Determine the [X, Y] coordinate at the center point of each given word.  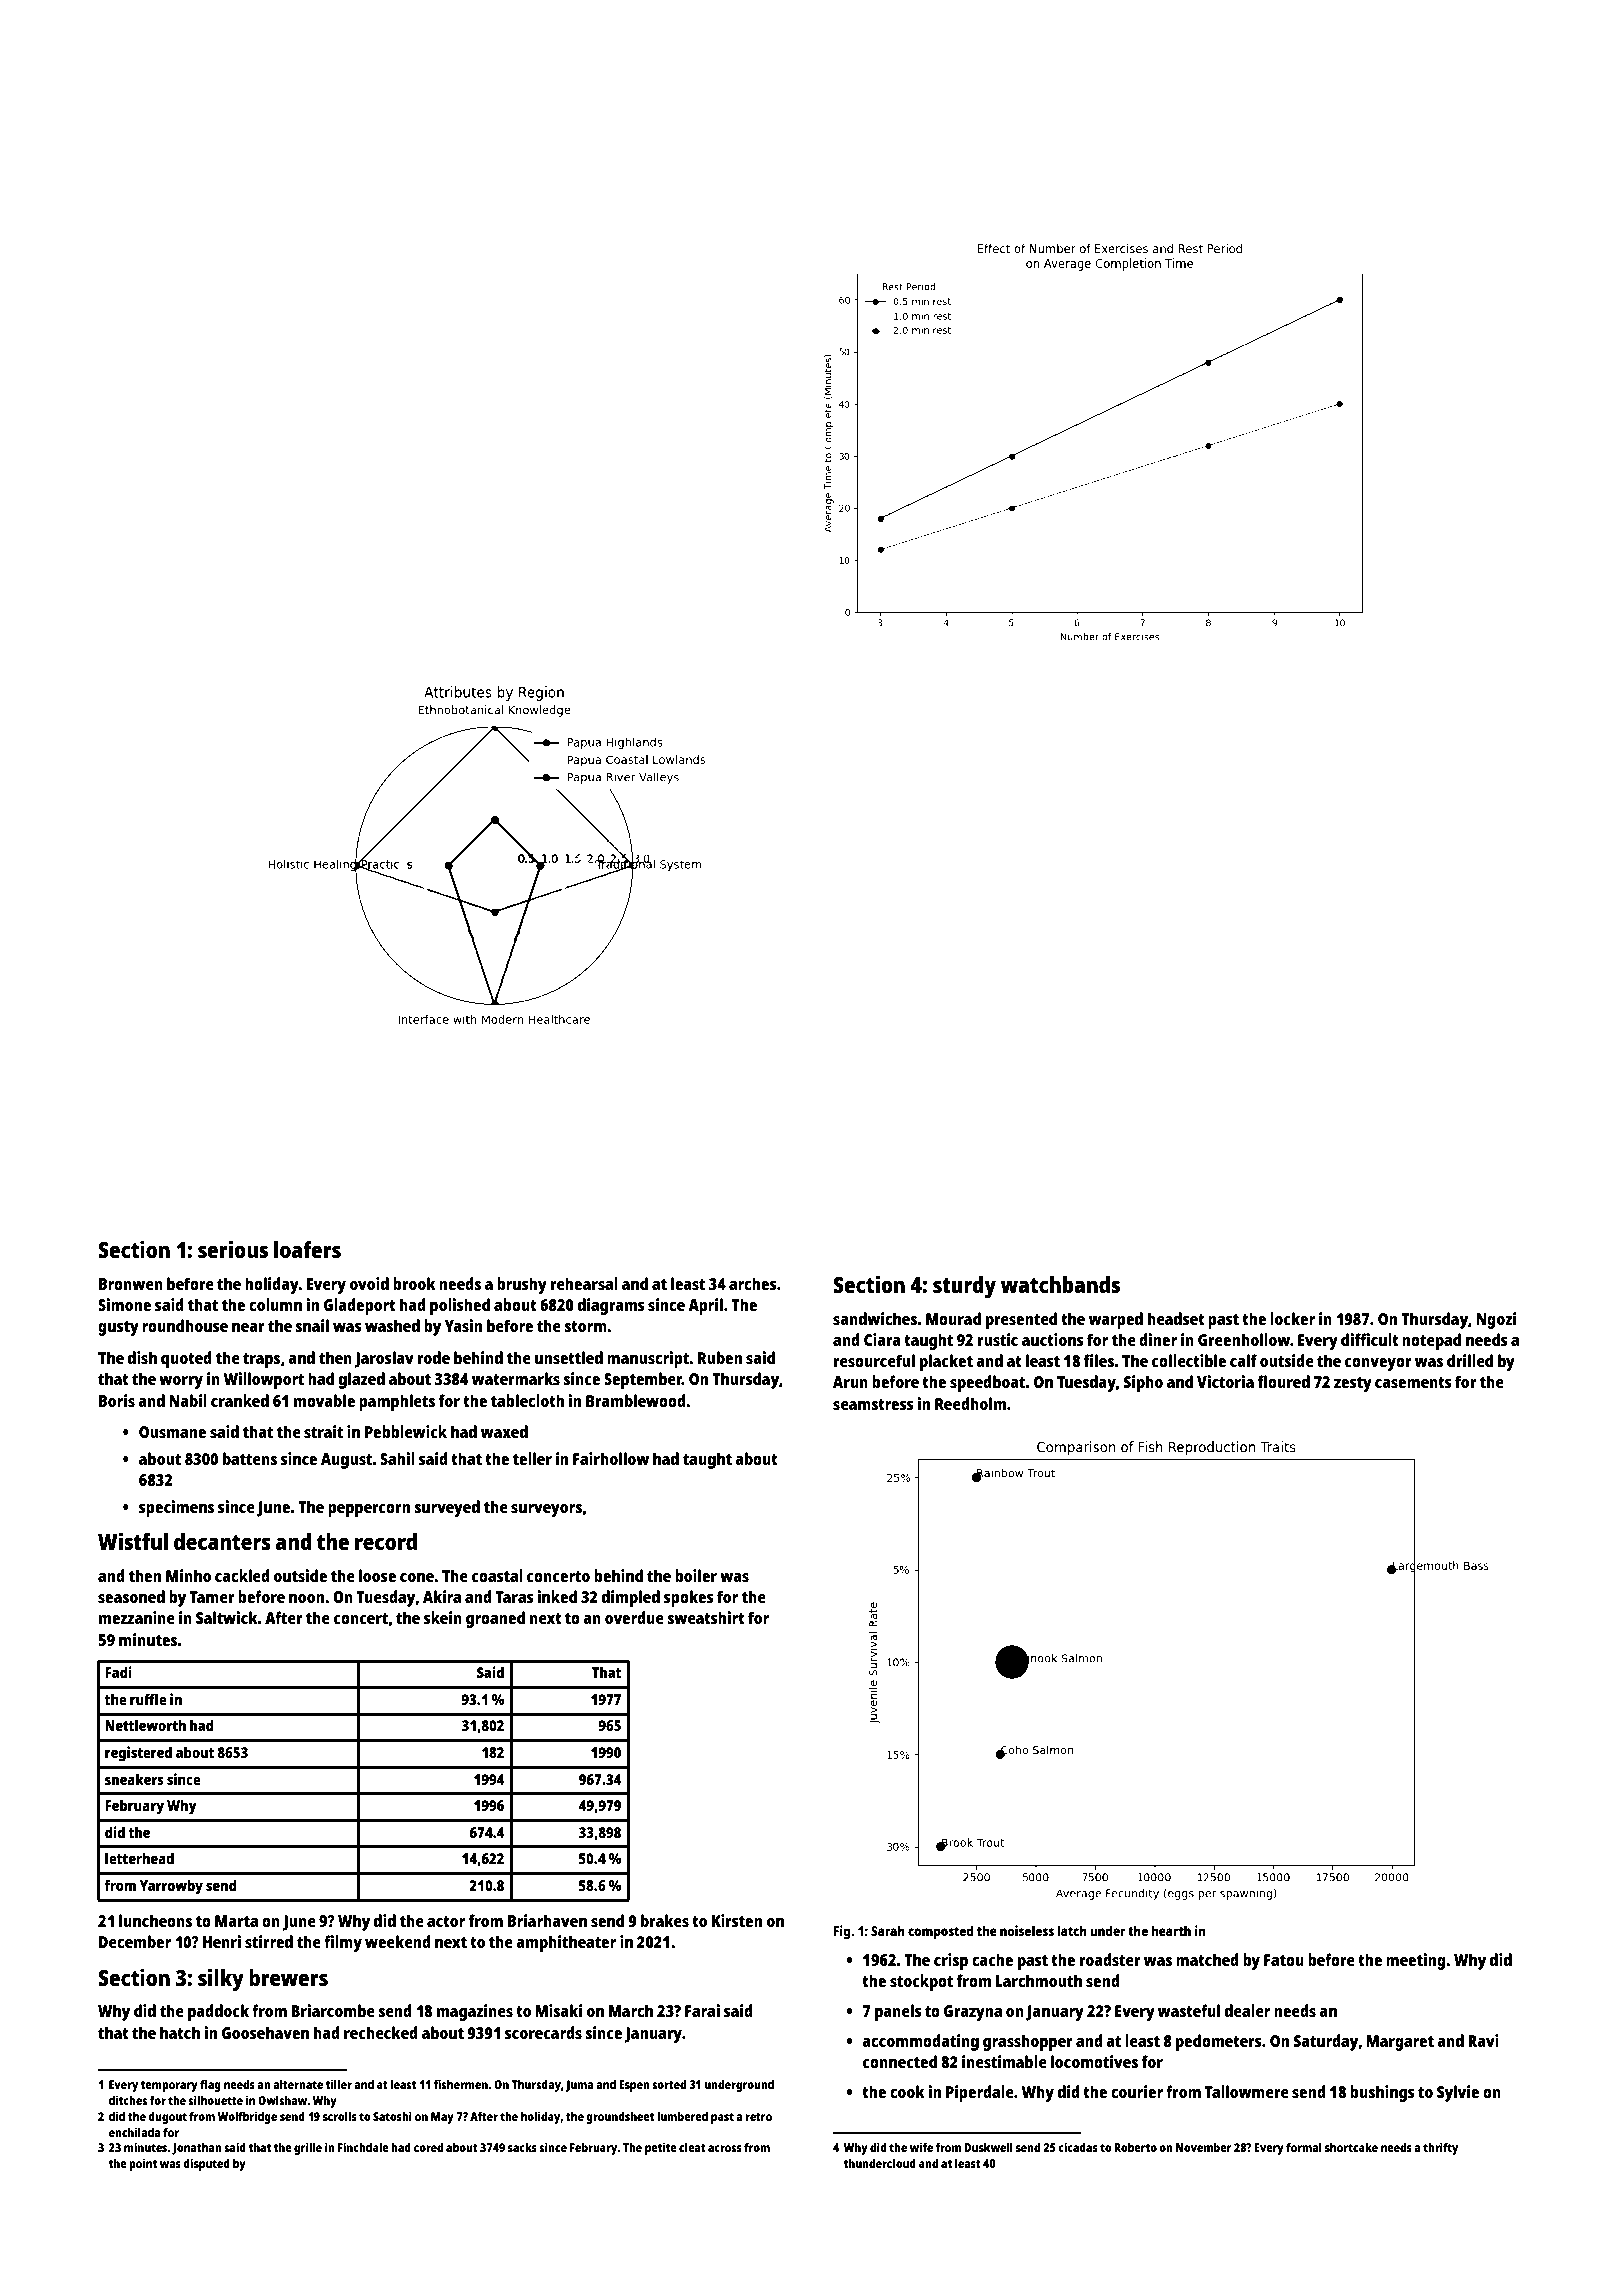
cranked [240, 1400]
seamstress [873, 1404]
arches [753, 1283]
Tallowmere [1247, 2091]
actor [446, 1921]
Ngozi [1496, 1320]
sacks [522, 2147]
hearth [1171, 1930]
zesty [1353, 1384]
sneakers [134, 1779]
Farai [702, 2010]
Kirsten [737, 1920]
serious [233, 1249]
